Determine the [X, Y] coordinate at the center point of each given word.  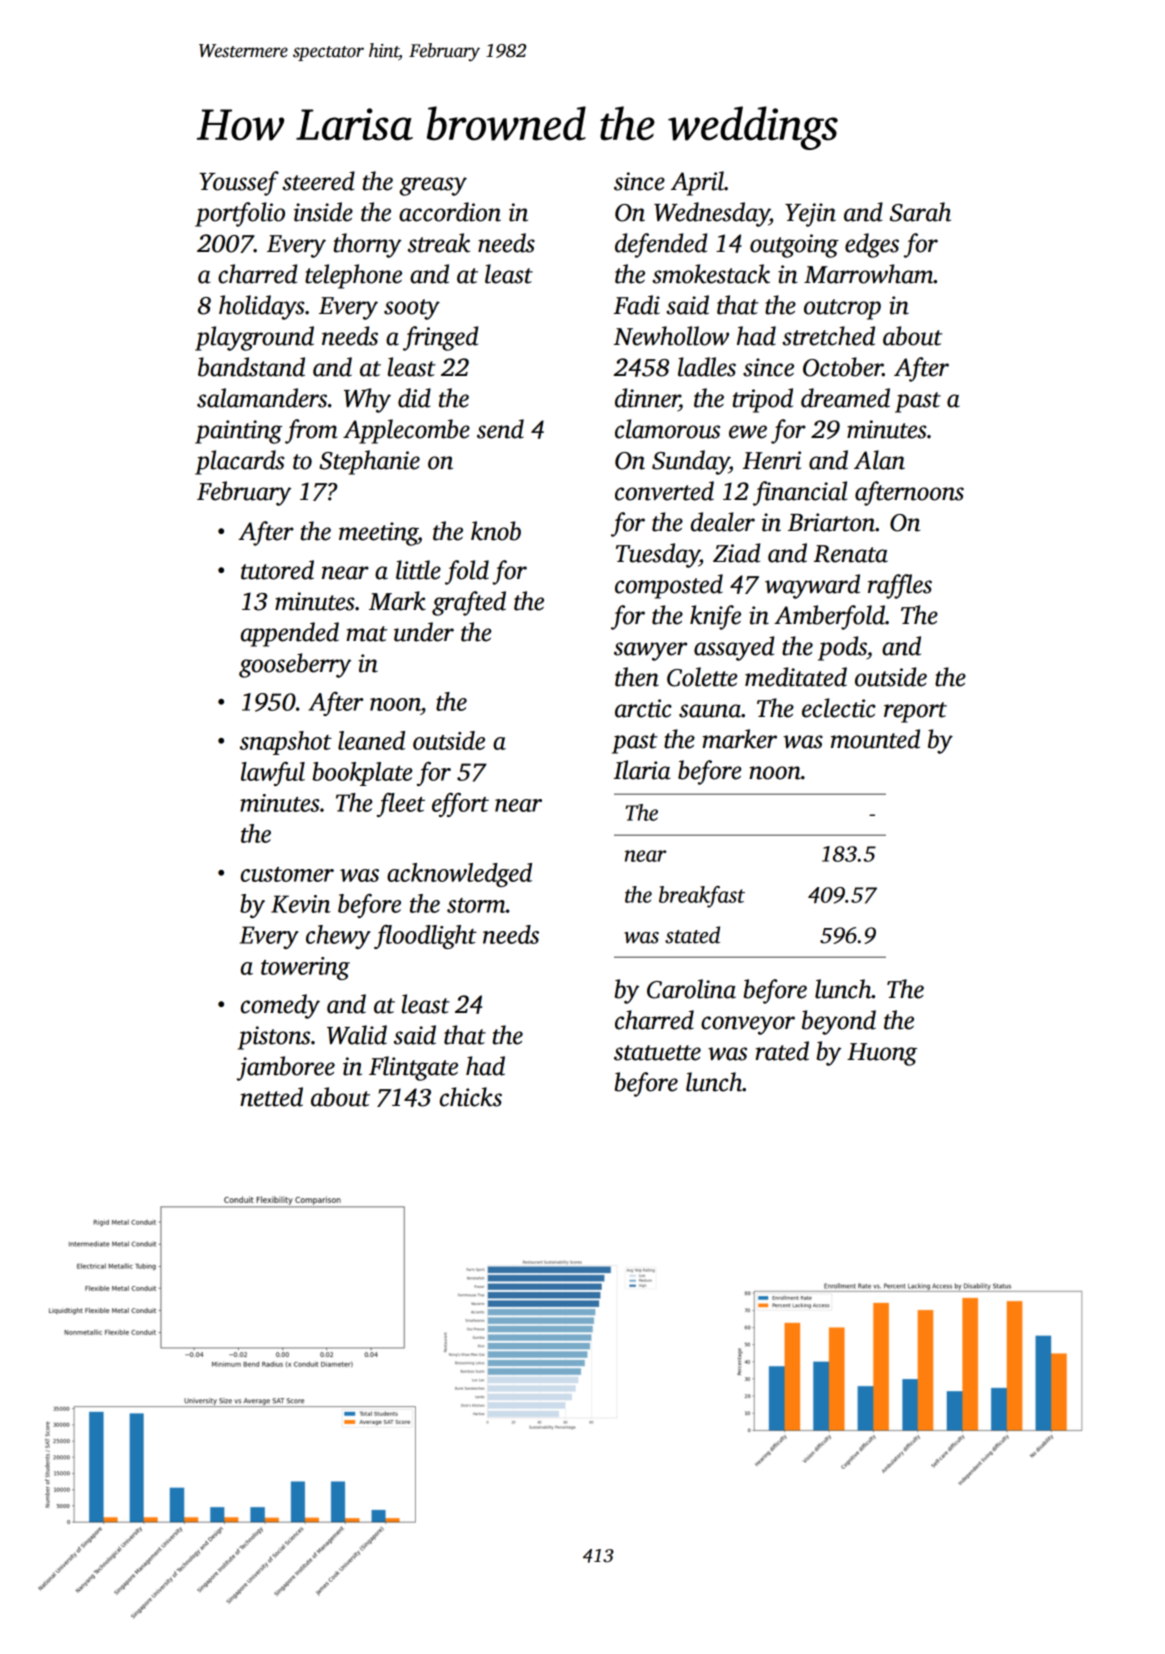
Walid [357, 1035]
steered [318, 181]
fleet [401, 804]
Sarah [920, 212]
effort [460, 804]
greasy [433, 186]
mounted [875, 739]
